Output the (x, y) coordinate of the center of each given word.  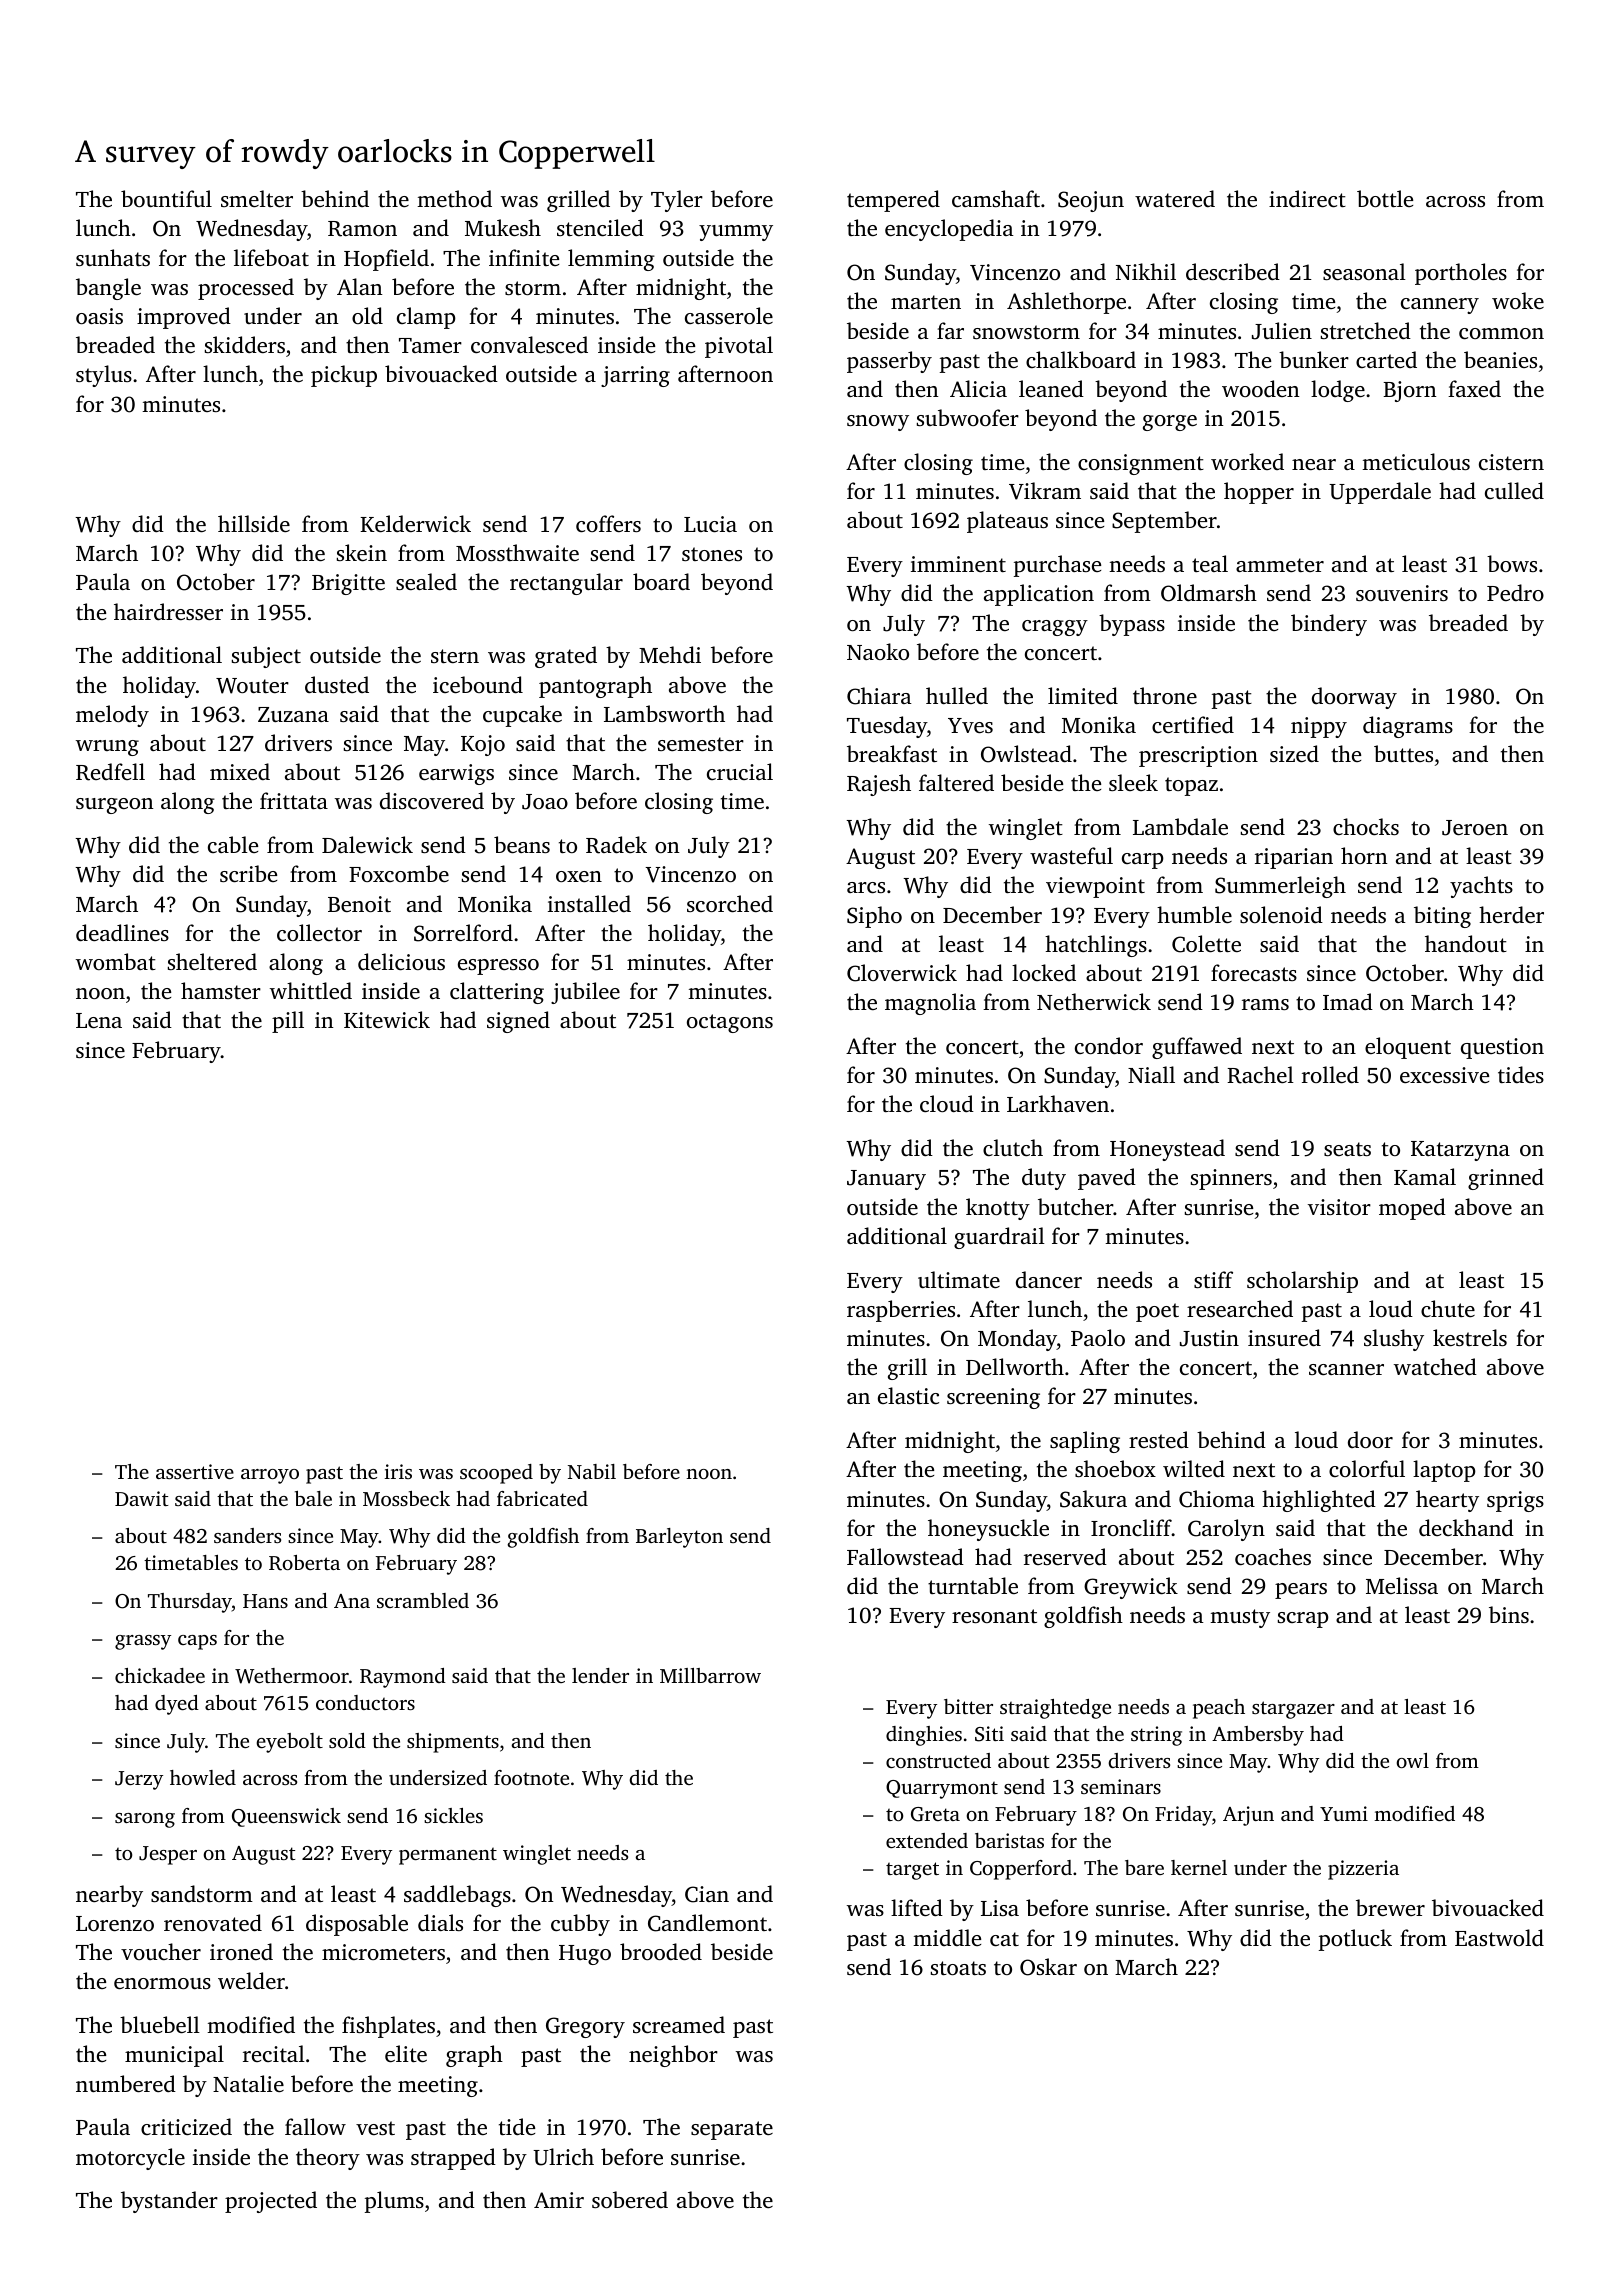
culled (1514, 490)
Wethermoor (292, 1676)
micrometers (383, 1952)
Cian (707, 1894)
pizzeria (1363, 1870)
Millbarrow (710, 1675)
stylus (104, 376)
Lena (99, 1020)
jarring (635, 376)
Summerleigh (1280, 887)
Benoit (359, 904)
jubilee (585, 993)
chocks (1366, 826)
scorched (730, 903)
